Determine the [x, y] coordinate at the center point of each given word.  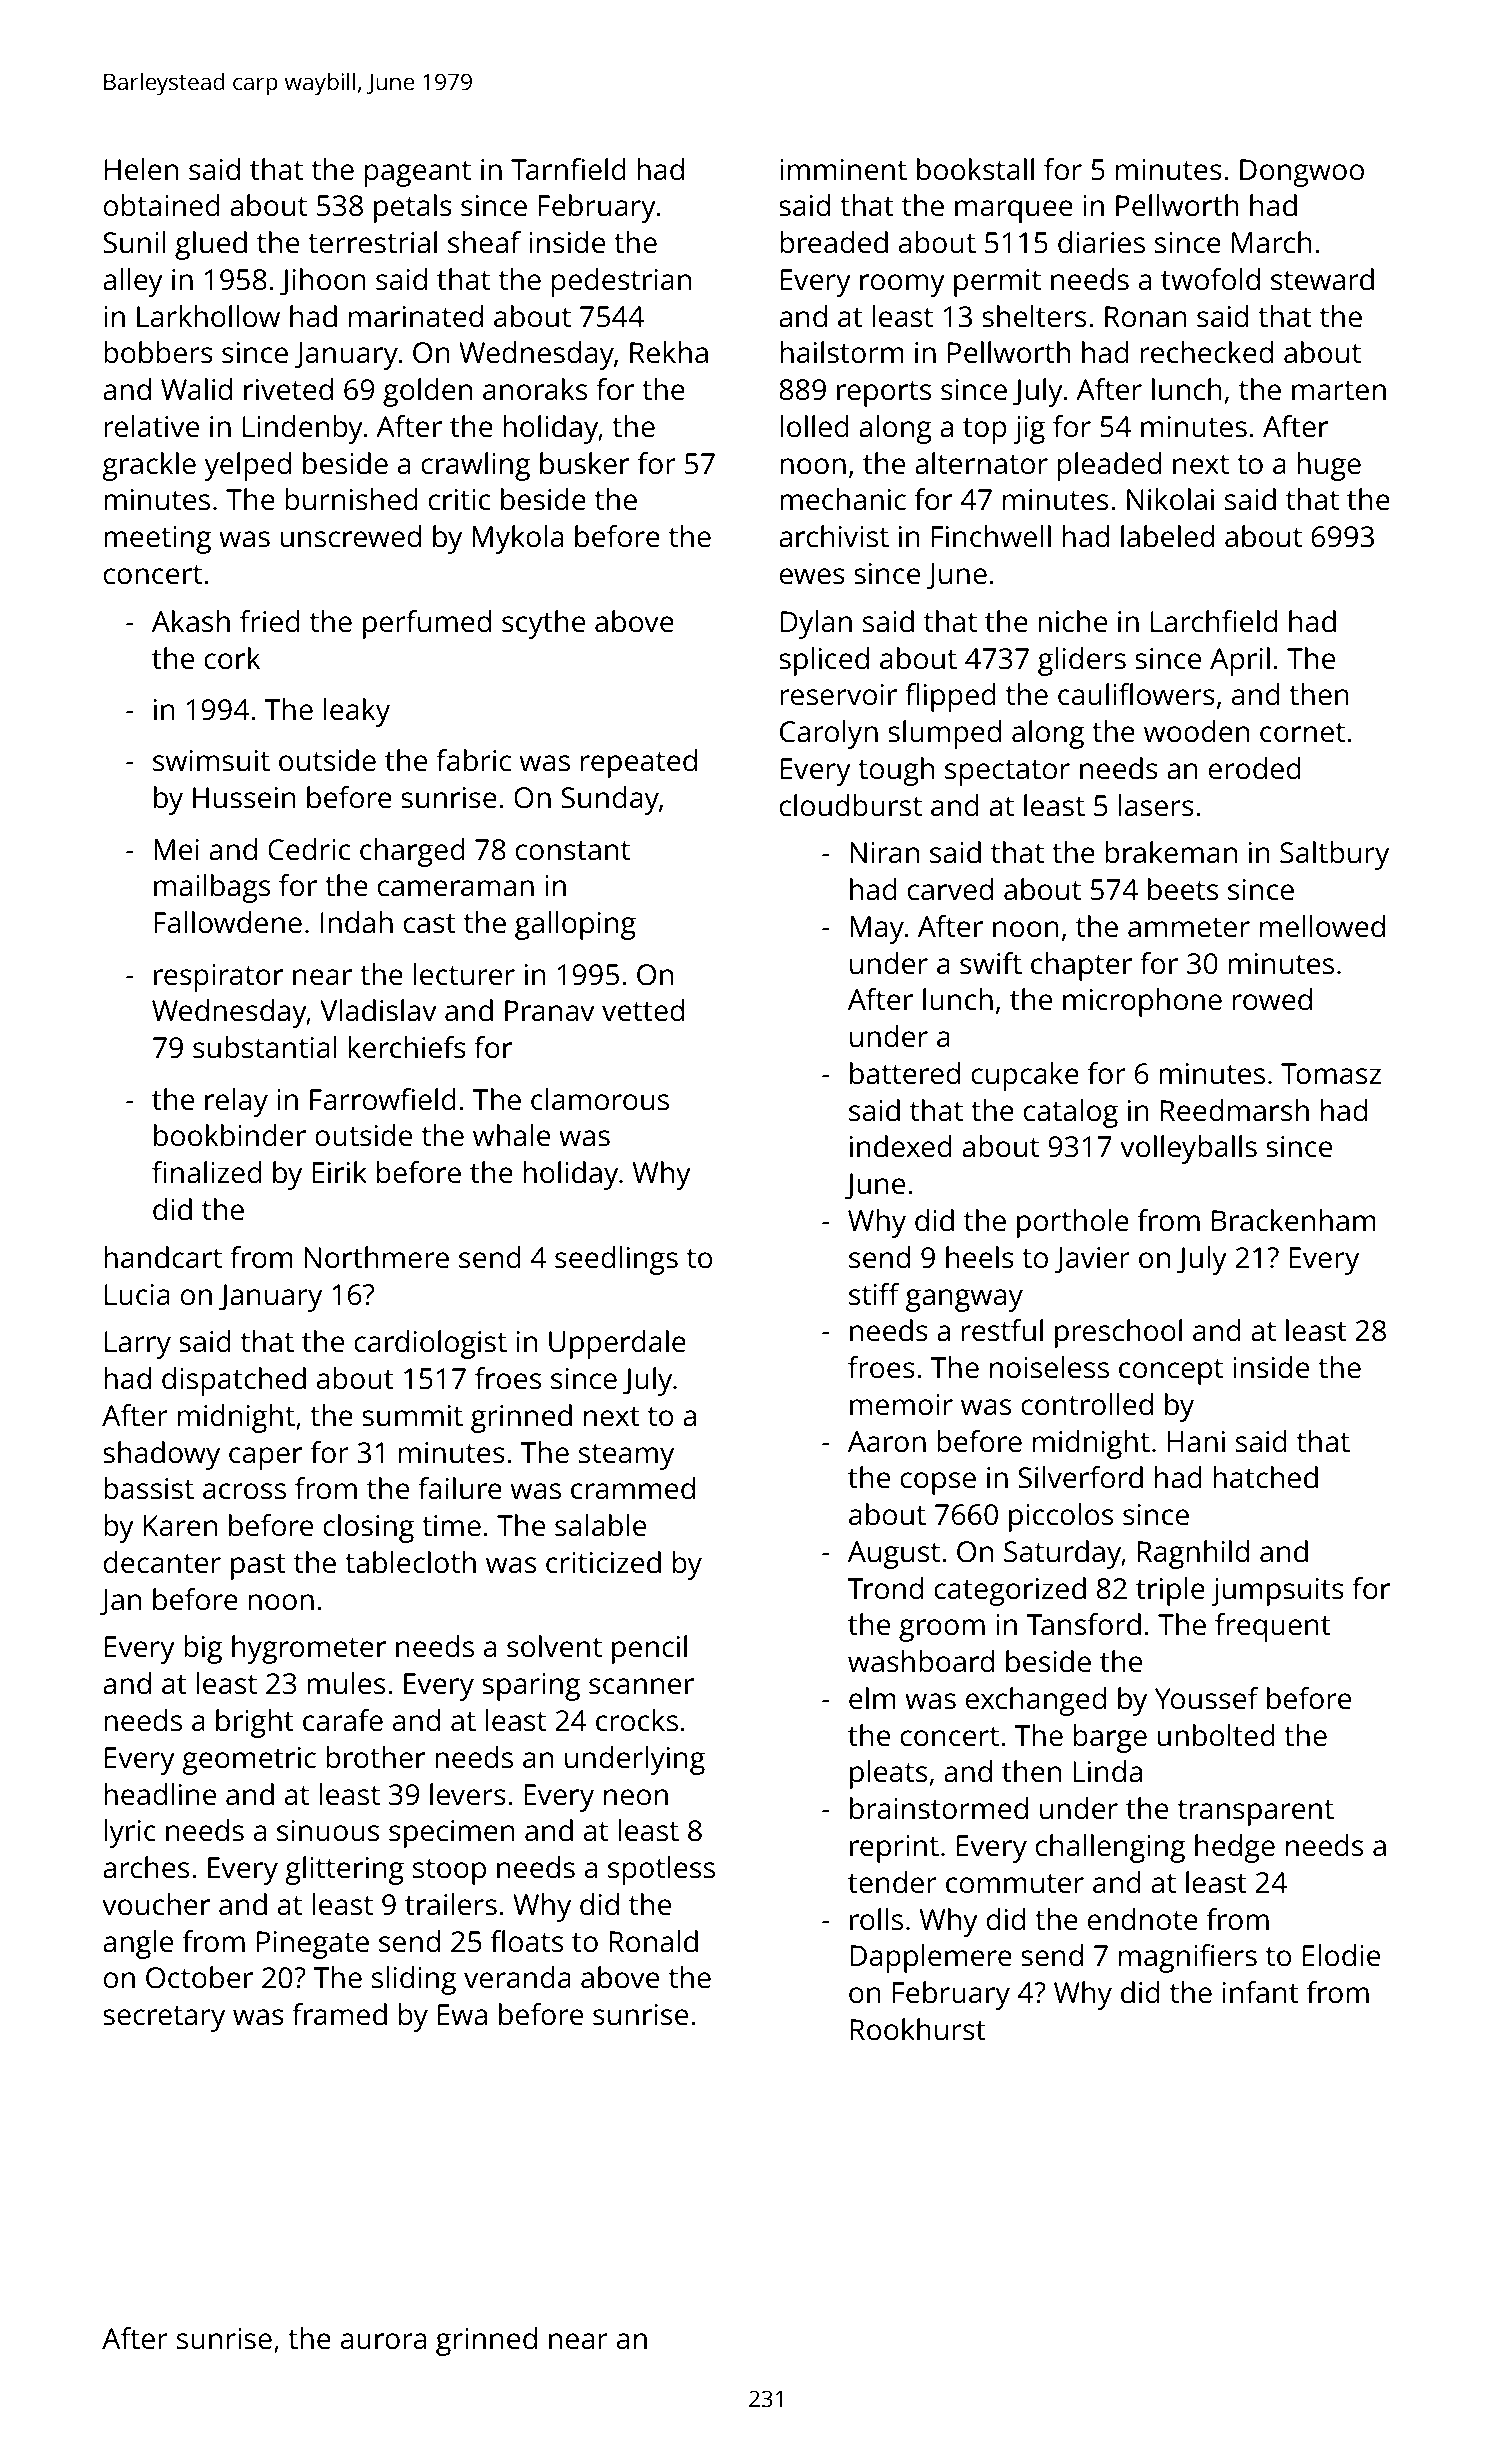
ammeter [1189, 928]
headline [160, 1794]
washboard [921, 1661]
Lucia [137, 1295]
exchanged [1036, 1701]
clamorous [600, 1099]
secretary [164, 2019]
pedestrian [621, 282]
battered [905, 1073]
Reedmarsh [1235, 1110]
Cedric [309, 849]
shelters [1034, 316]
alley [133, 282]
